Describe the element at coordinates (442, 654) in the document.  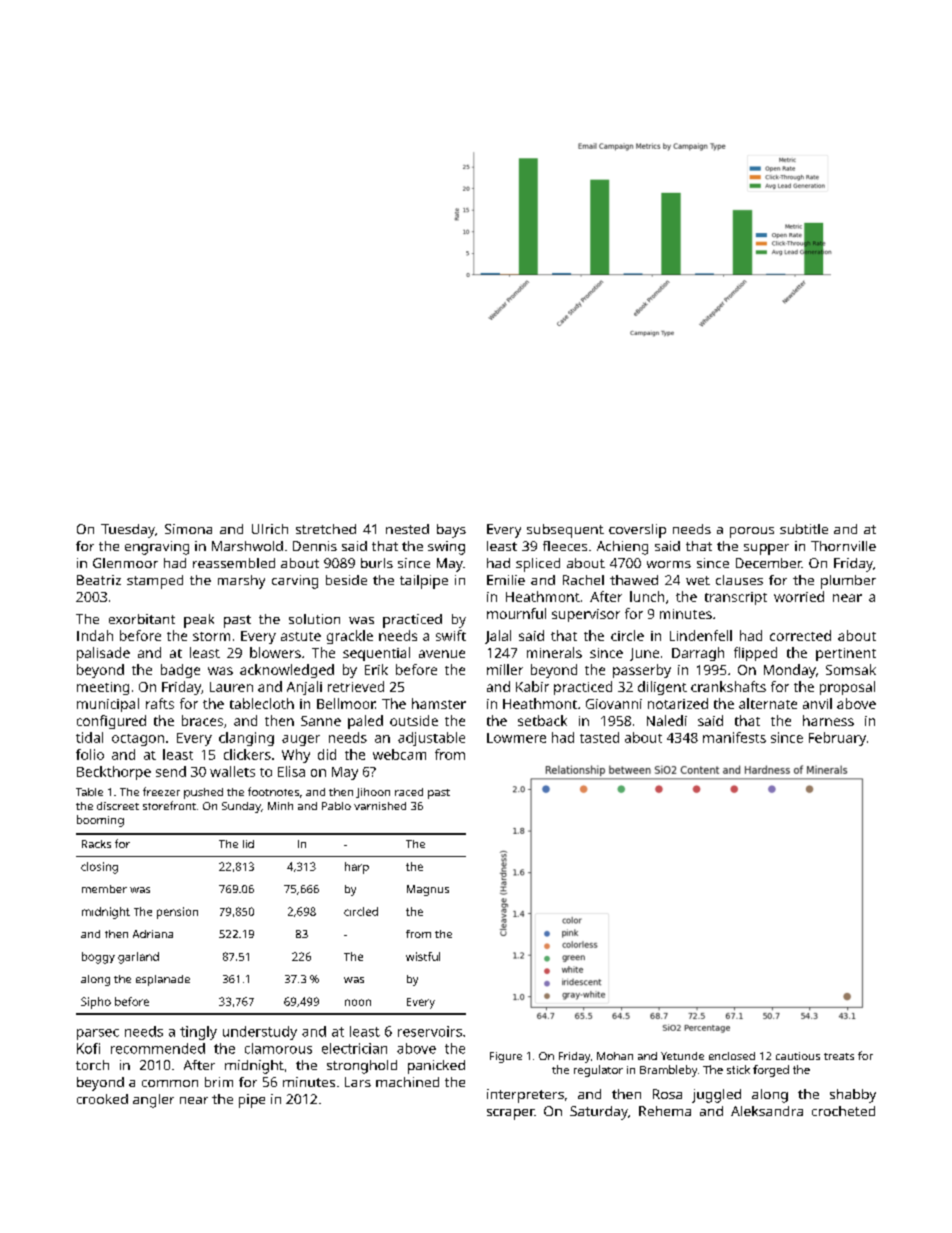
I see `avenue` at that location.
